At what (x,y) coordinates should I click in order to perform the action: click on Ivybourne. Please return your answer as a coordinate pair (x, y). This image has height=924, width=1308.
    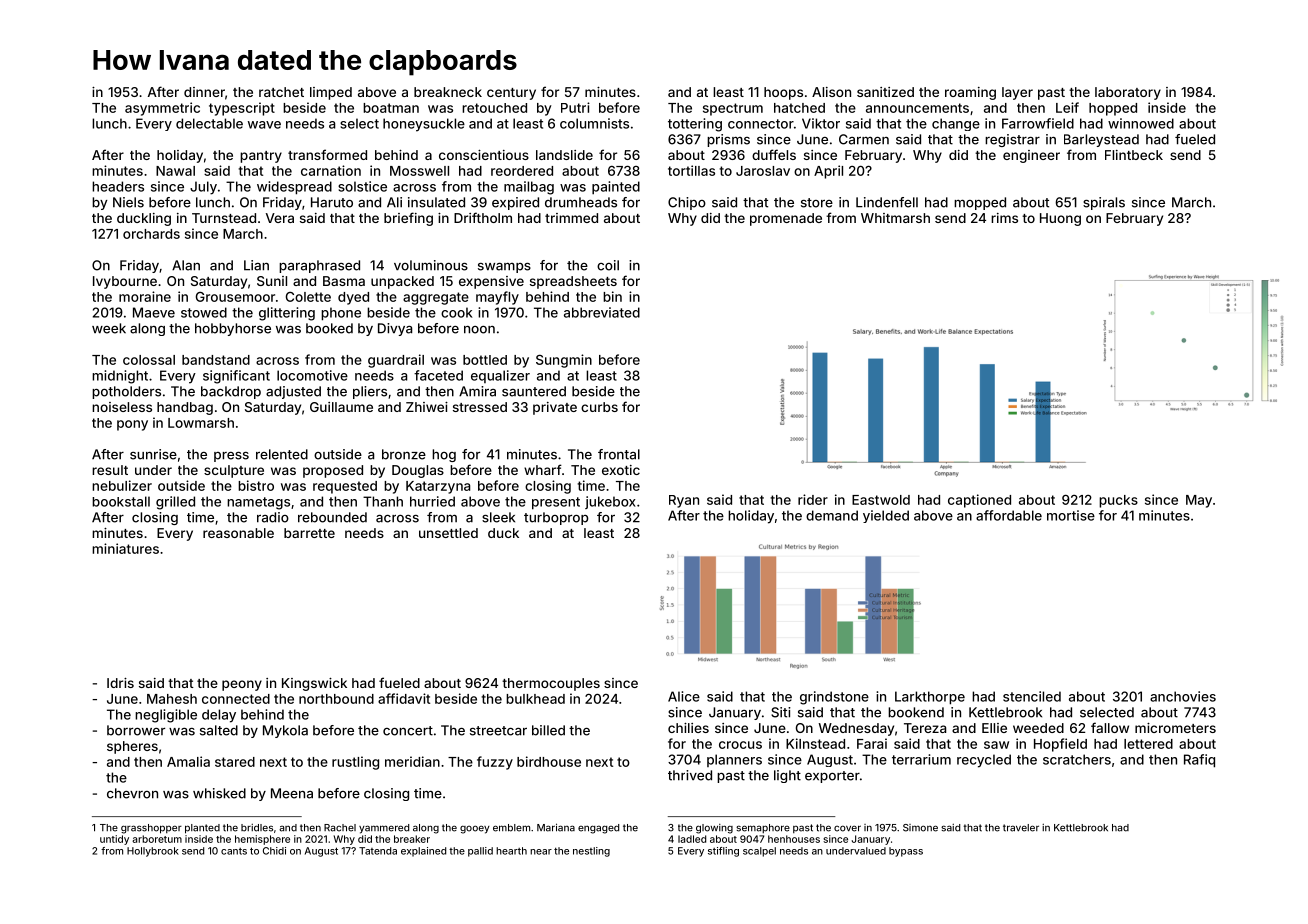
    Looking at the image, I should click on (125, 282).
